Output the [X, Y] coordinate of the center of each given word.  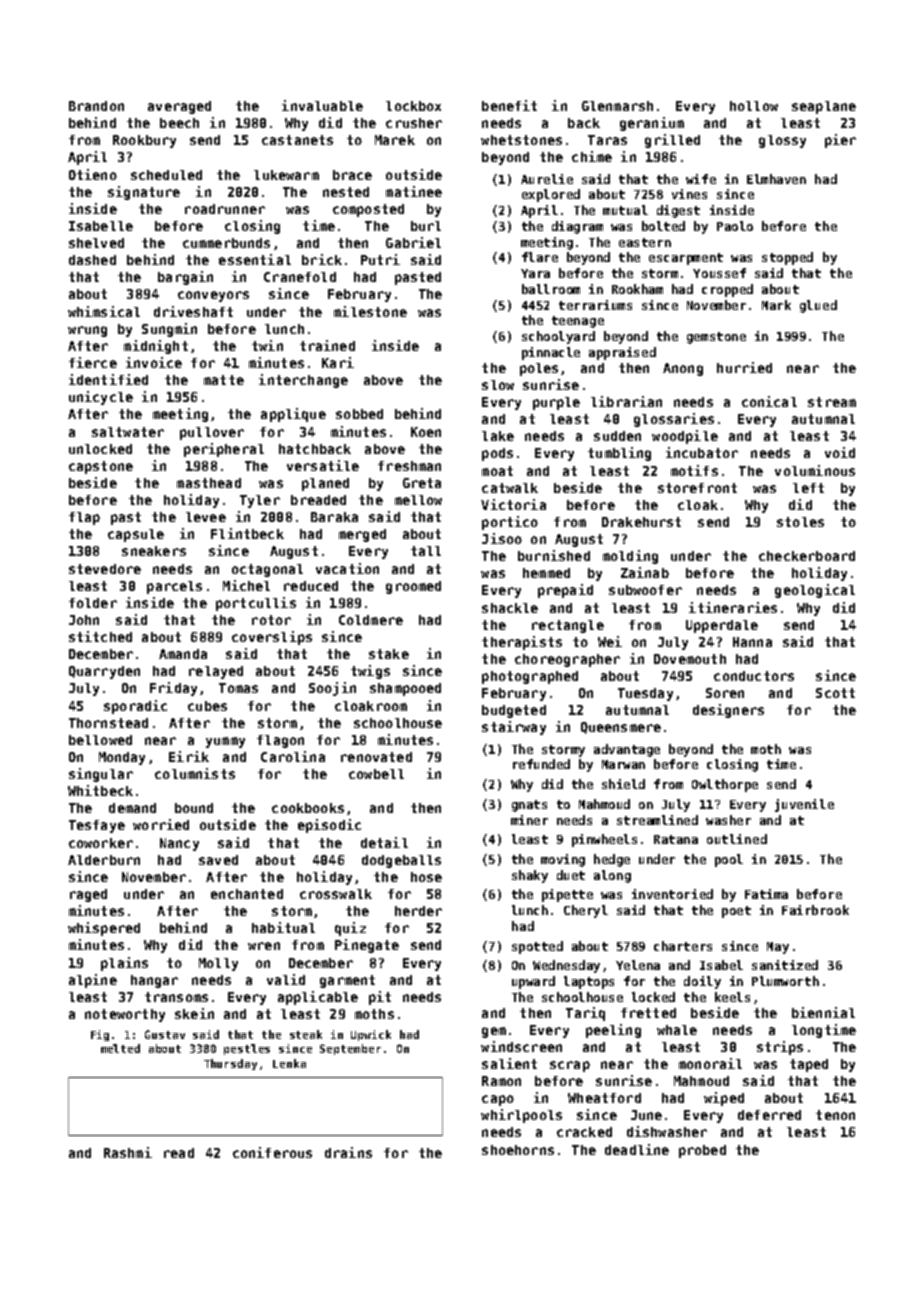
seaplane [824, 107]
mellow [418, 500]
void [840, 452]
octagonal [267, 570]
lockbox [413, 106]
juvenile [804, 805]
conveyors [213, 296]
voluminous [815, 470]
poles [539, 369]
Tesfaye [97, 826]
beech [179, 123]
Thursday [230, 1064]
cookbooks [308, 808]
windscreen [521, 1046]
